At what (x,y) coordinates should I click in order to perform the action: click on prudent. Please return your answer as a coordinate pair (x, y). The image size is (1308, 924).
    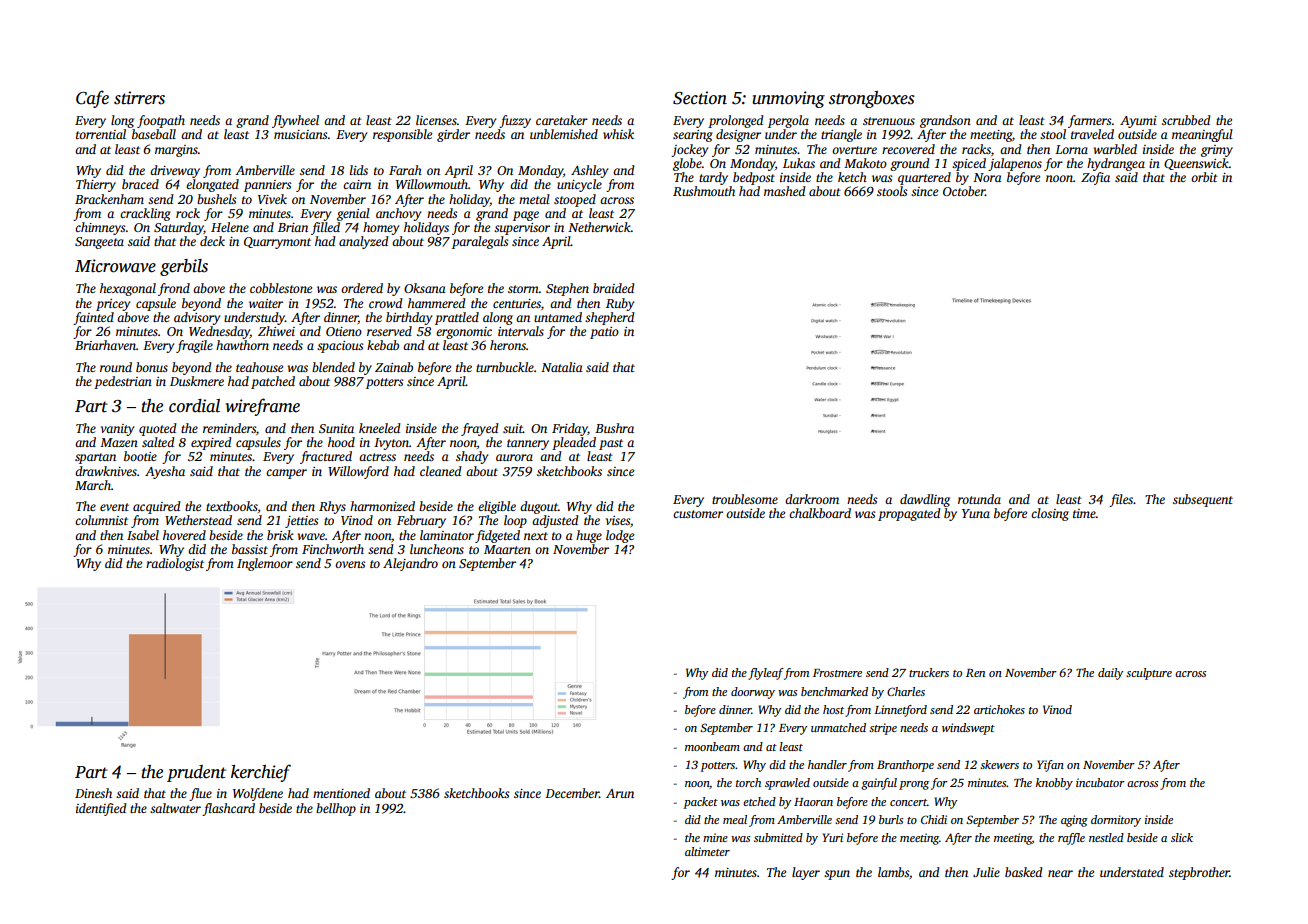
    Looking at the image, I should click on (196, 773).
